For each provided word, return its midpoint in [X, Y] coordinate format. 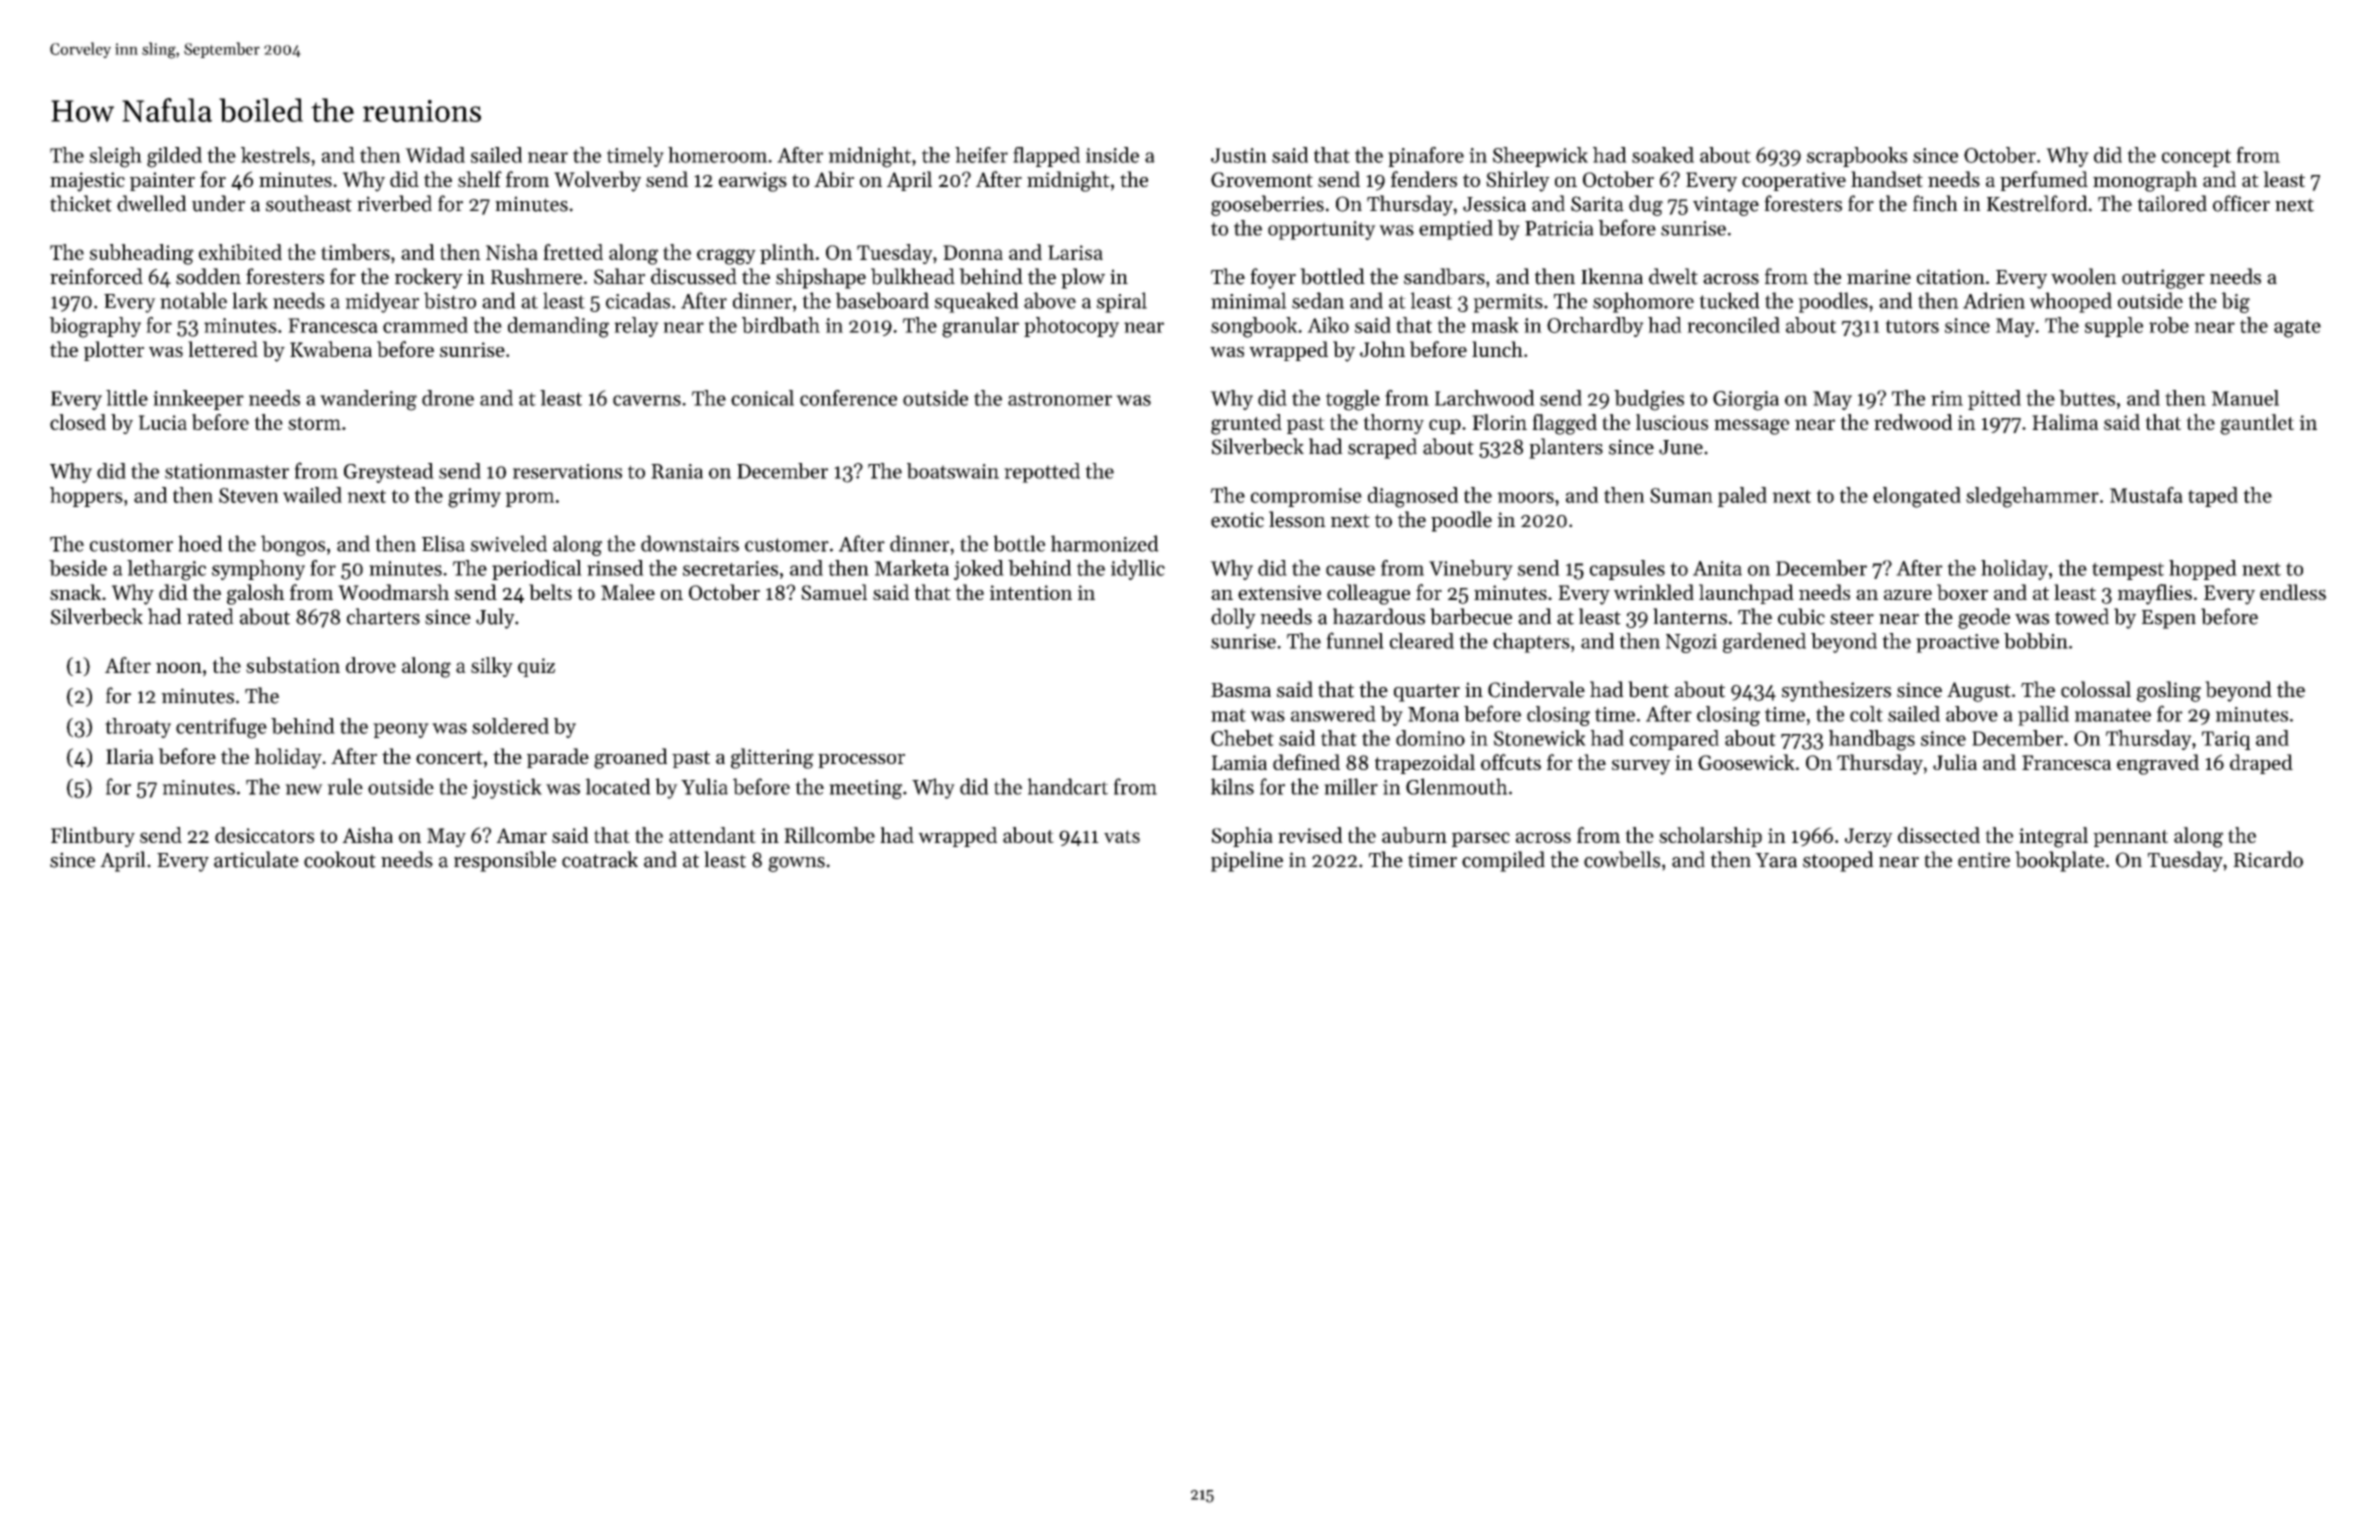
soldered [510, 726]
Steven [249, 495]
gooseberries [1267, 205]
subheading [142, 254]
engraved [2158, 764]
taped [2213, 497]
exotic [1237, 520]
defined [1306, 762]
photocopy [1071, 327]
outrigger [2163, 279]
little [127, 398]
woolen [2084, 276]
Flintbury [93, 837]
